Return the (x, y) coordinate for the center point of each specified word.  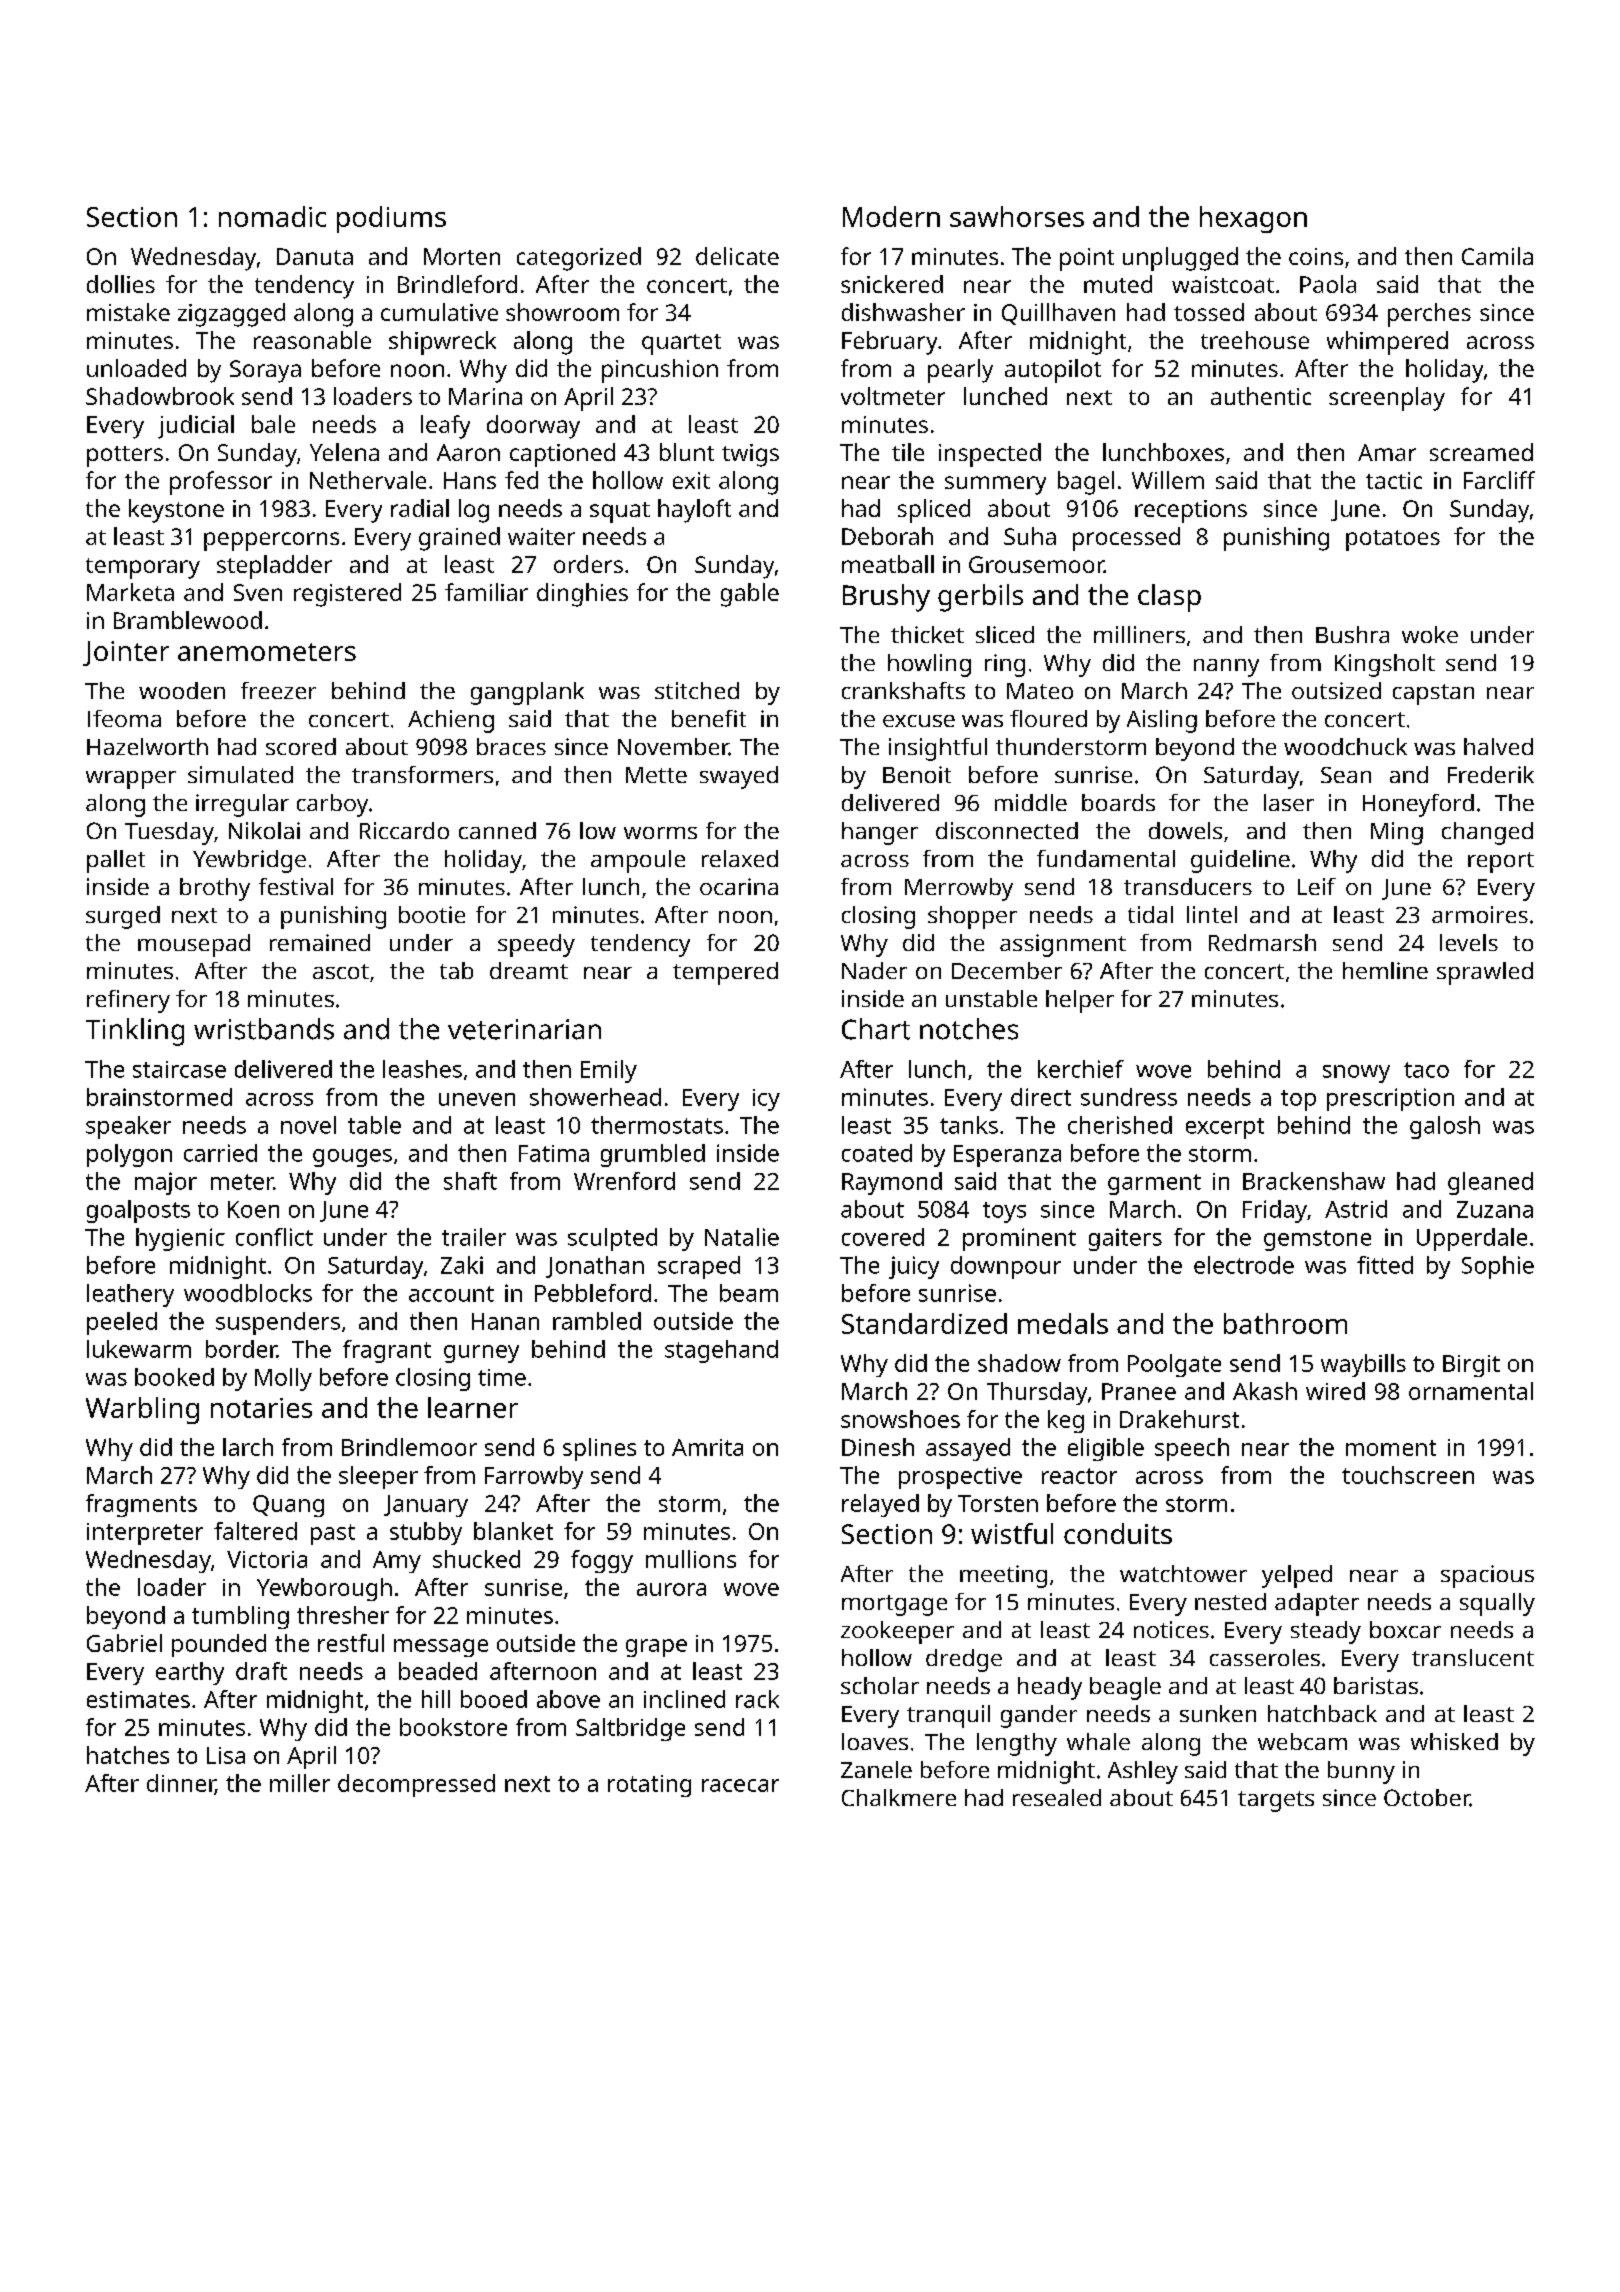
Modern (891, 216)
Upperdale (1472, 1239)
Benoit (917, 774)
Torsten (998, 1503)
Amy (397, 1562)
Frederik (1491, 774)
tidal (1150, 914)
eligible (1106, 1449)
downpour (1006, 1267)
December (1007, 970)
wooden (182, 690)
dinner (181, 1784)
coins (1316, 256)
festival (296, 886)
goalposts (138, 1211)
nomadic (272, 216)
